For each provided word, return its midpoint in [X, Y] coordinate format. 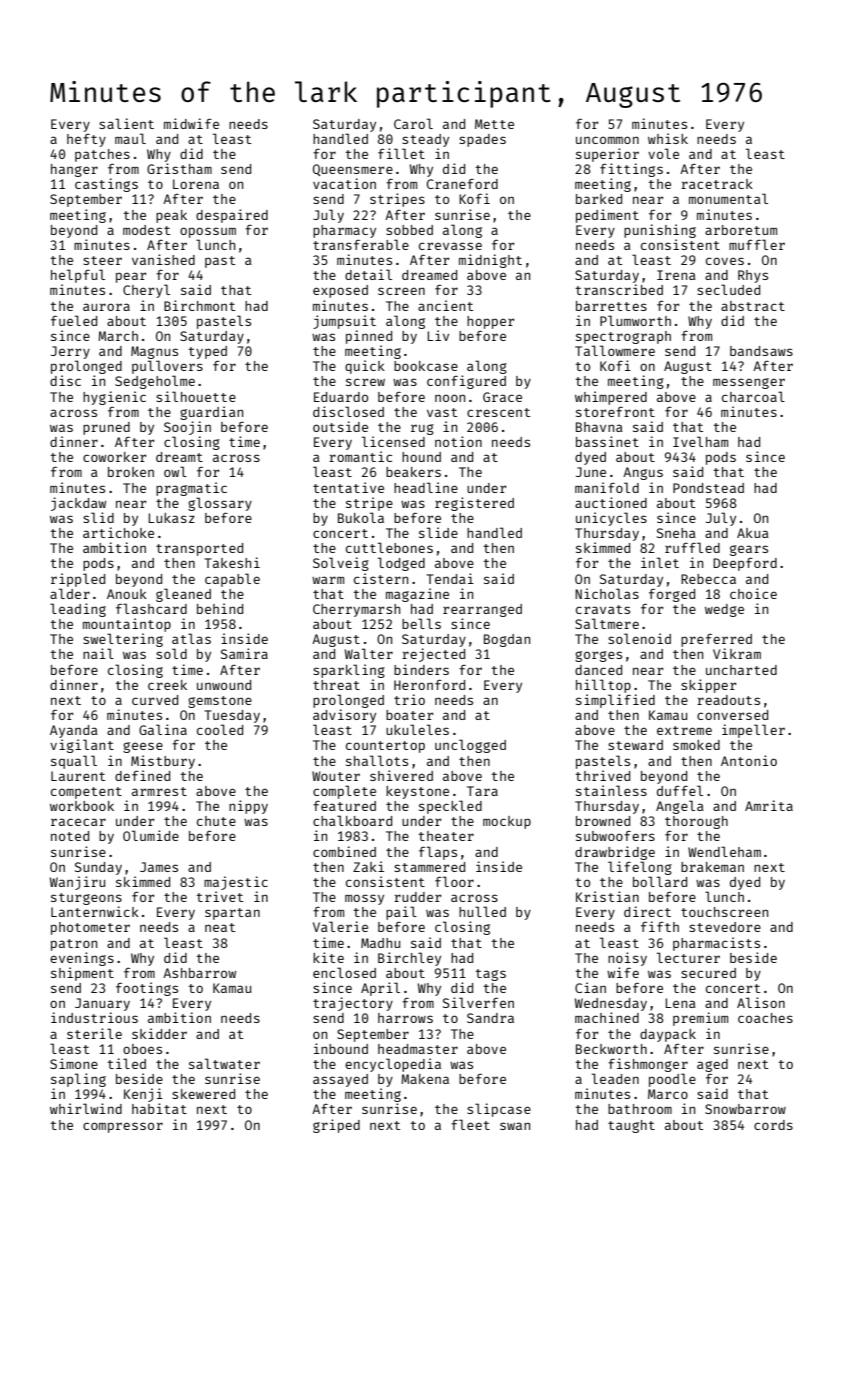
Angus [643, 473]
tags [490, 975]
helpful [78, 276]
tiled [126, 1063]
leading [78, 610]
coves [725, 261]
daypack [668, 1035]
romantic [360, 456]
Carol [413, 123]
